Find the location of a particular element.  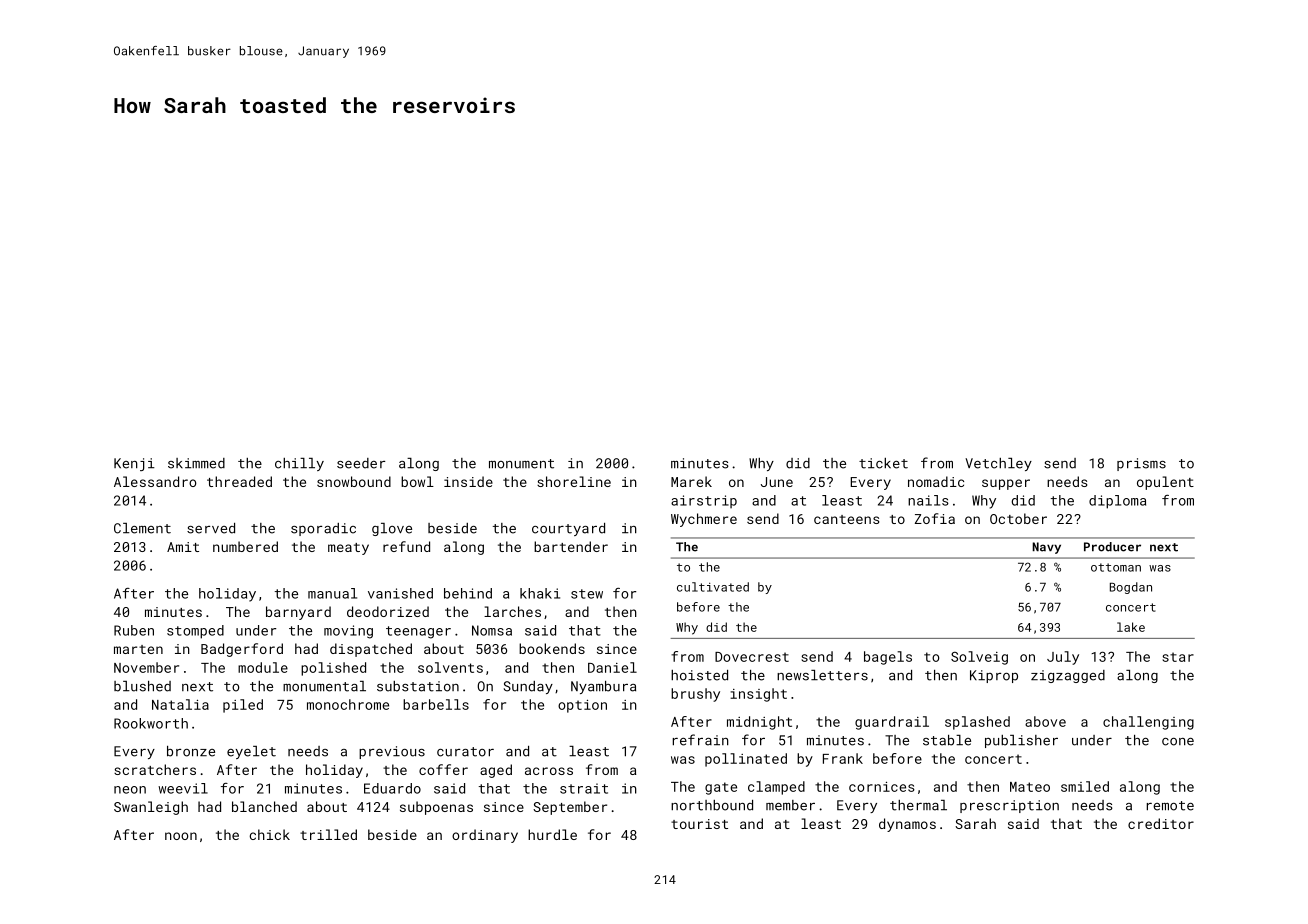

Clement is located at coordinates (142, 528).
